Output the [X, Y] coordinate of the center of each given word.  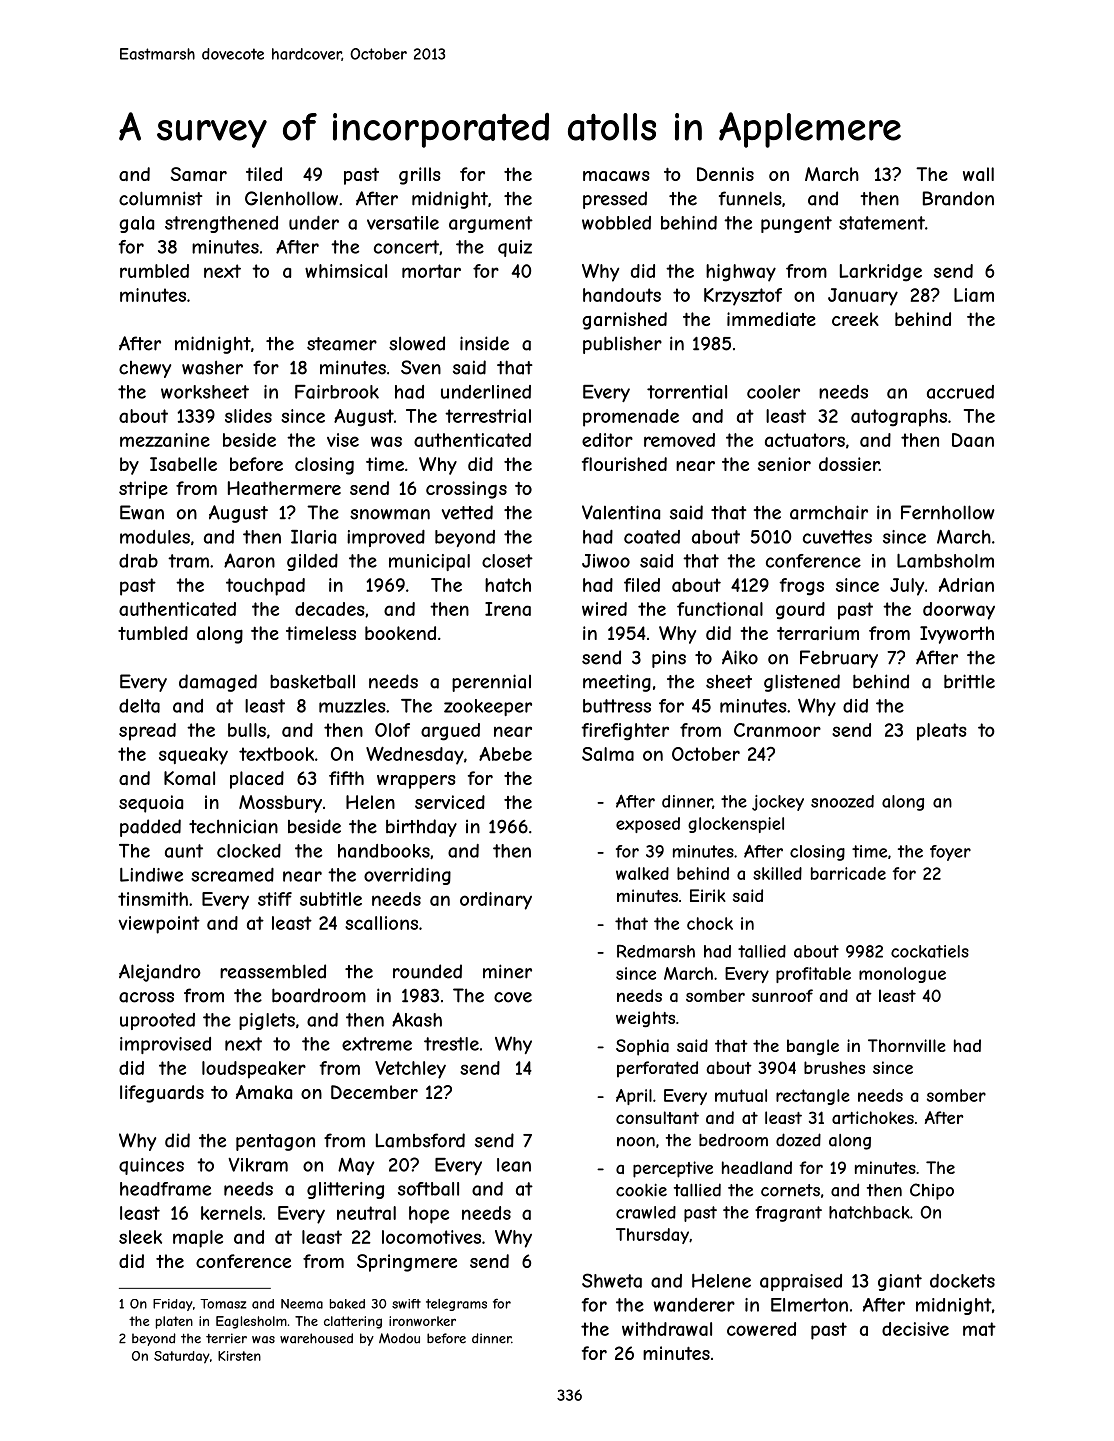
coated [652, 537]
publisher [622, 345]
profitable [813, 975]
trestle [451, 1044]
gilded [312, 562]
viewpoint [159, 925]
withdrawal [667, 1329]
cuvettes [837, 537]
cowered [761, 1329]
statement [882, 223]
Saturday [182, 1357]
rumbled [154, 271]
